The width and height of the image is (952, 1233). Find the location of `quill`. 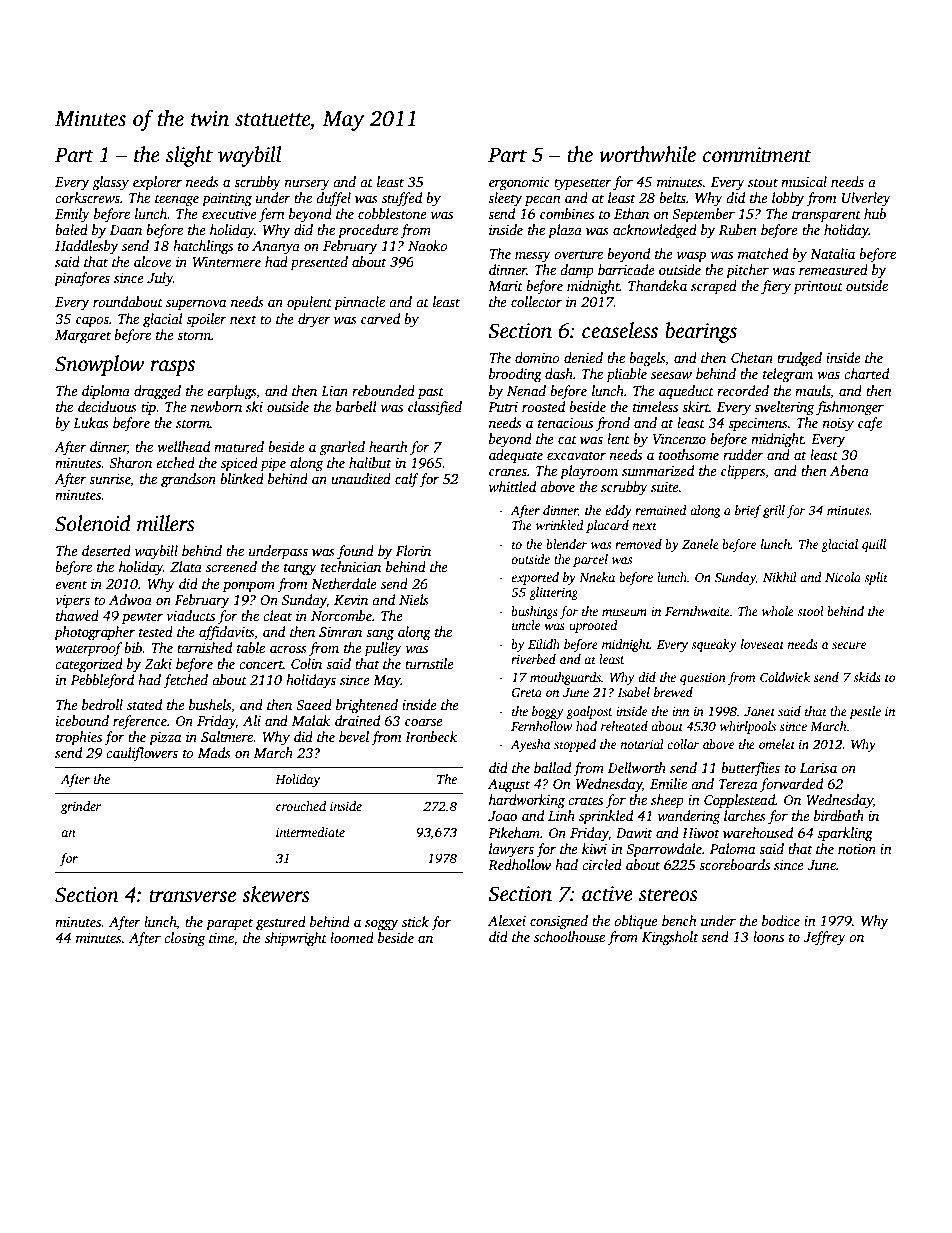

quill is located at coordinates (874, 545).
